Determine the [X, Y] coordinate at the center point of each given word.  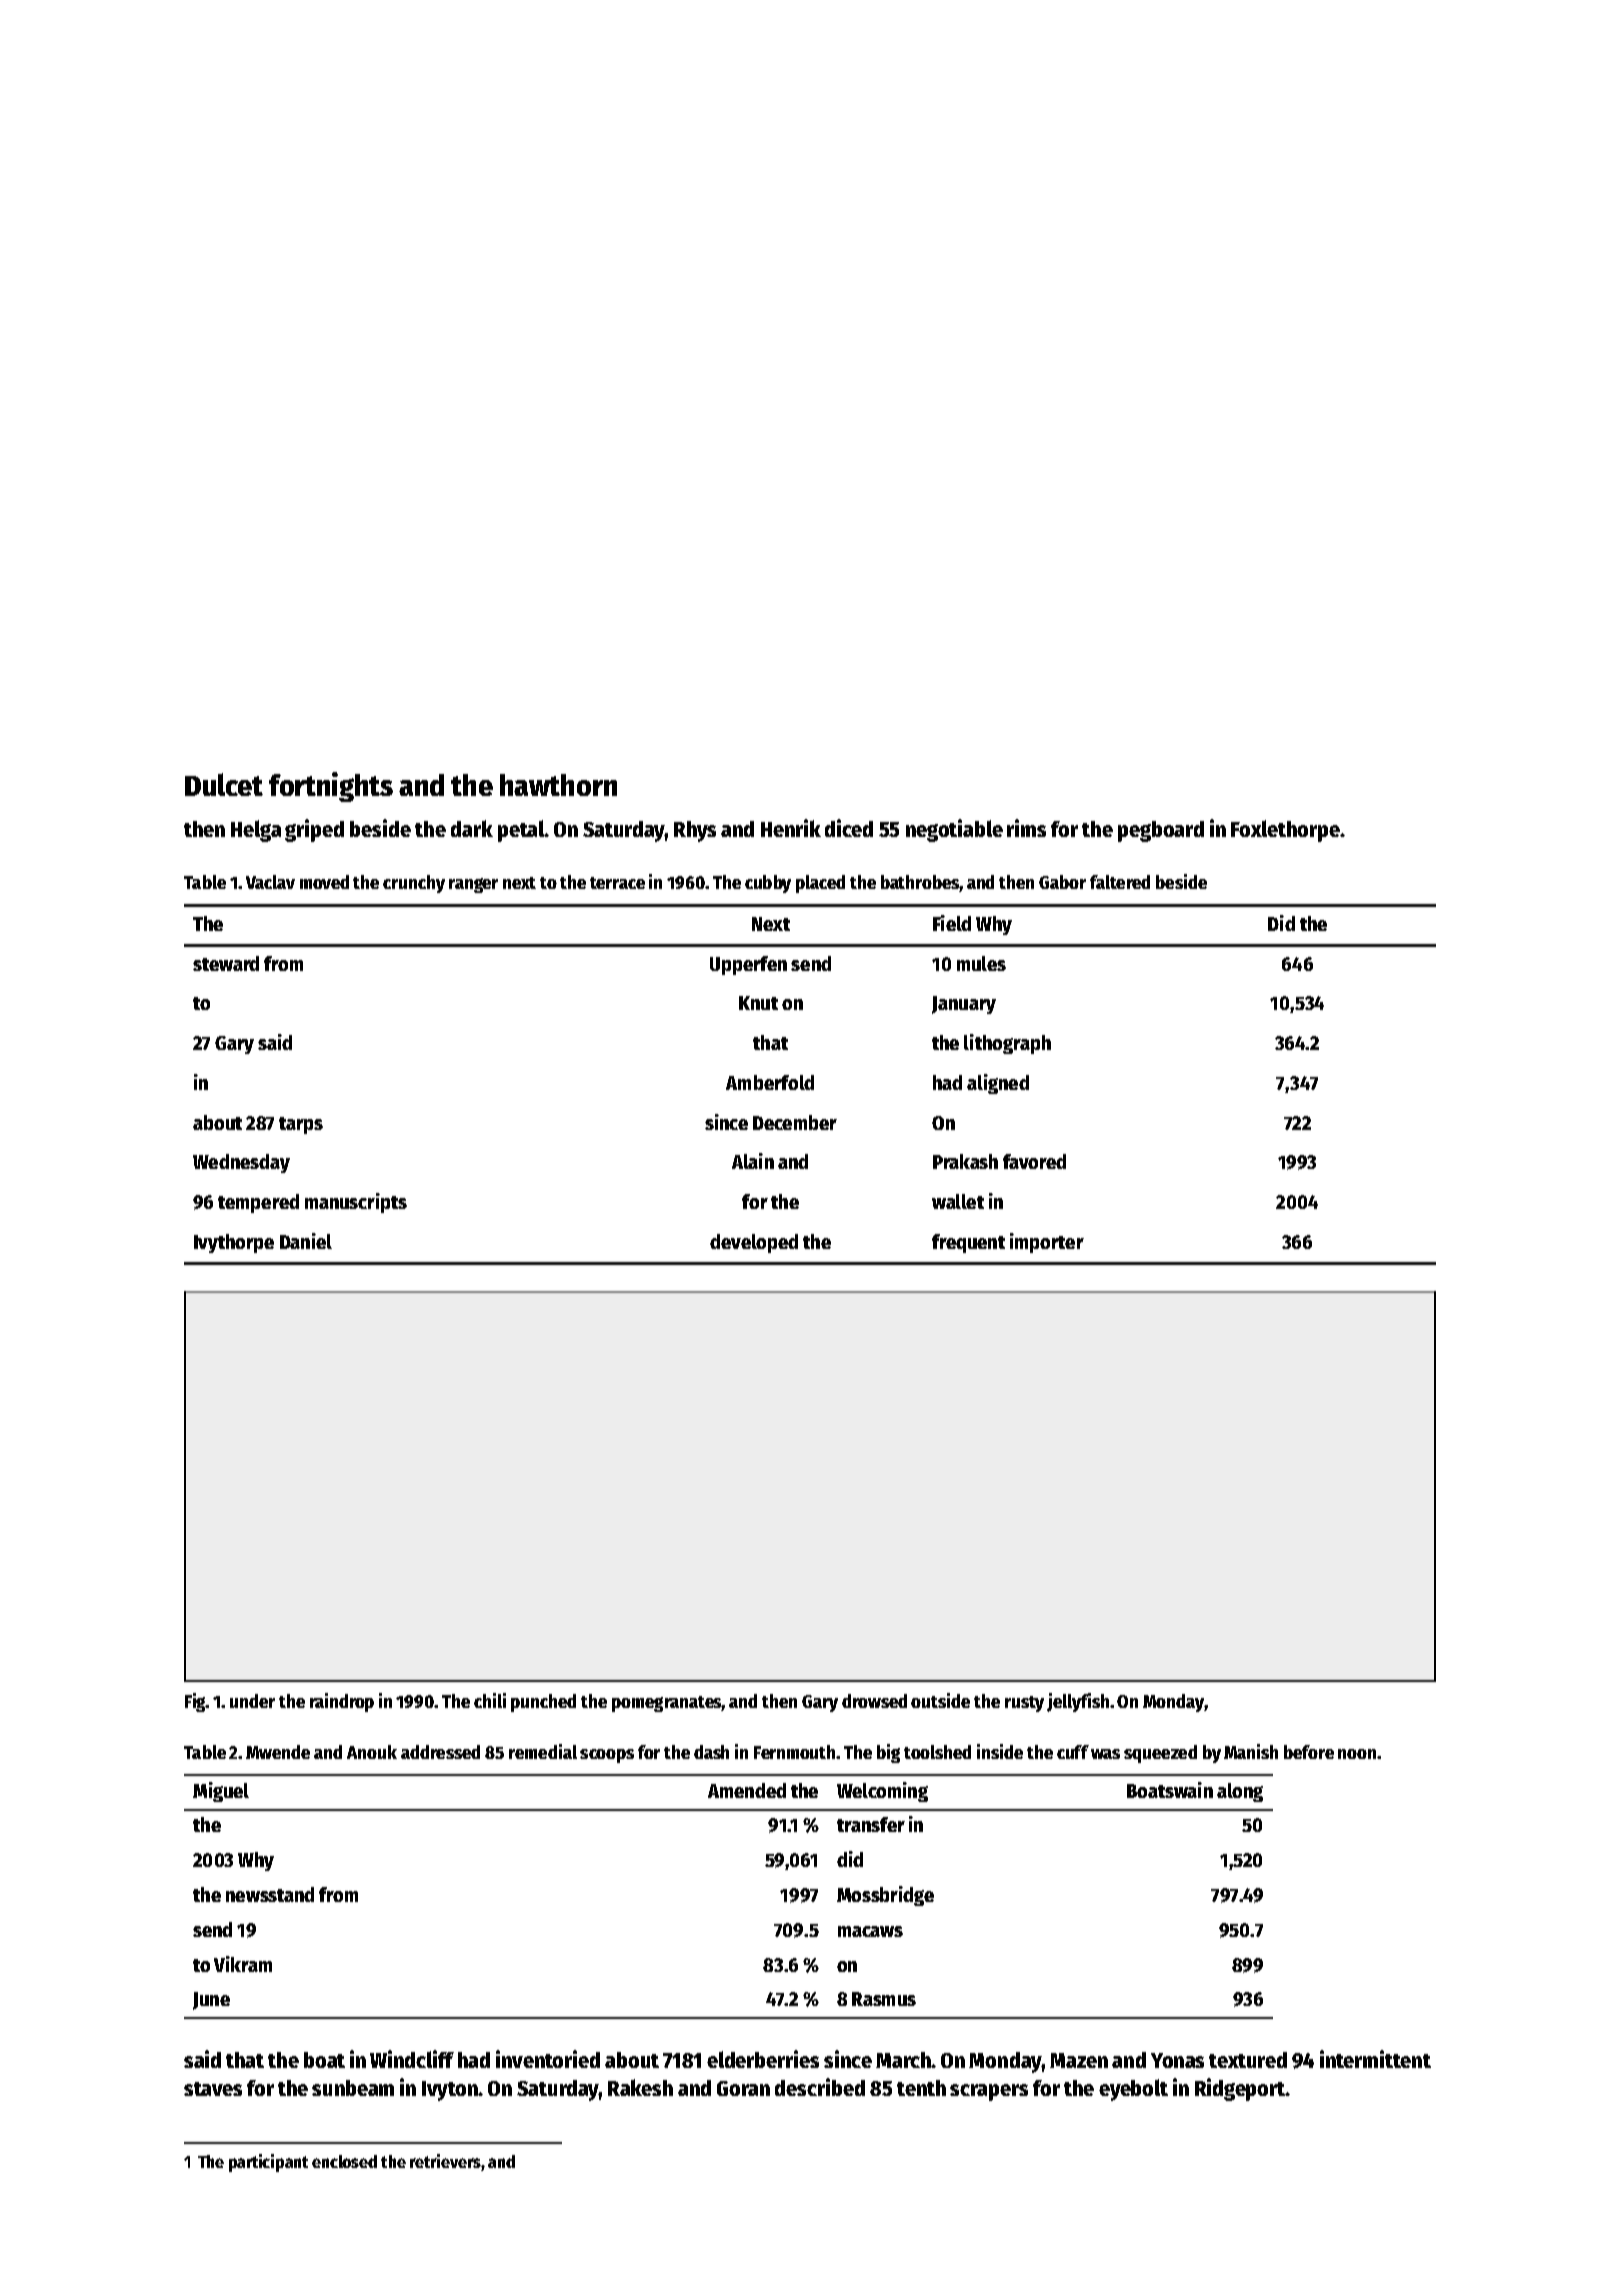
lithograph [1007, 1044]
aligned [998, 1084]
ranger [473, 885]
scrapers [989, 2092]
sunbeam [353, 2088]
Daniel [306, 1241]
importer [1047, 1243]
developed [754, 1243]
